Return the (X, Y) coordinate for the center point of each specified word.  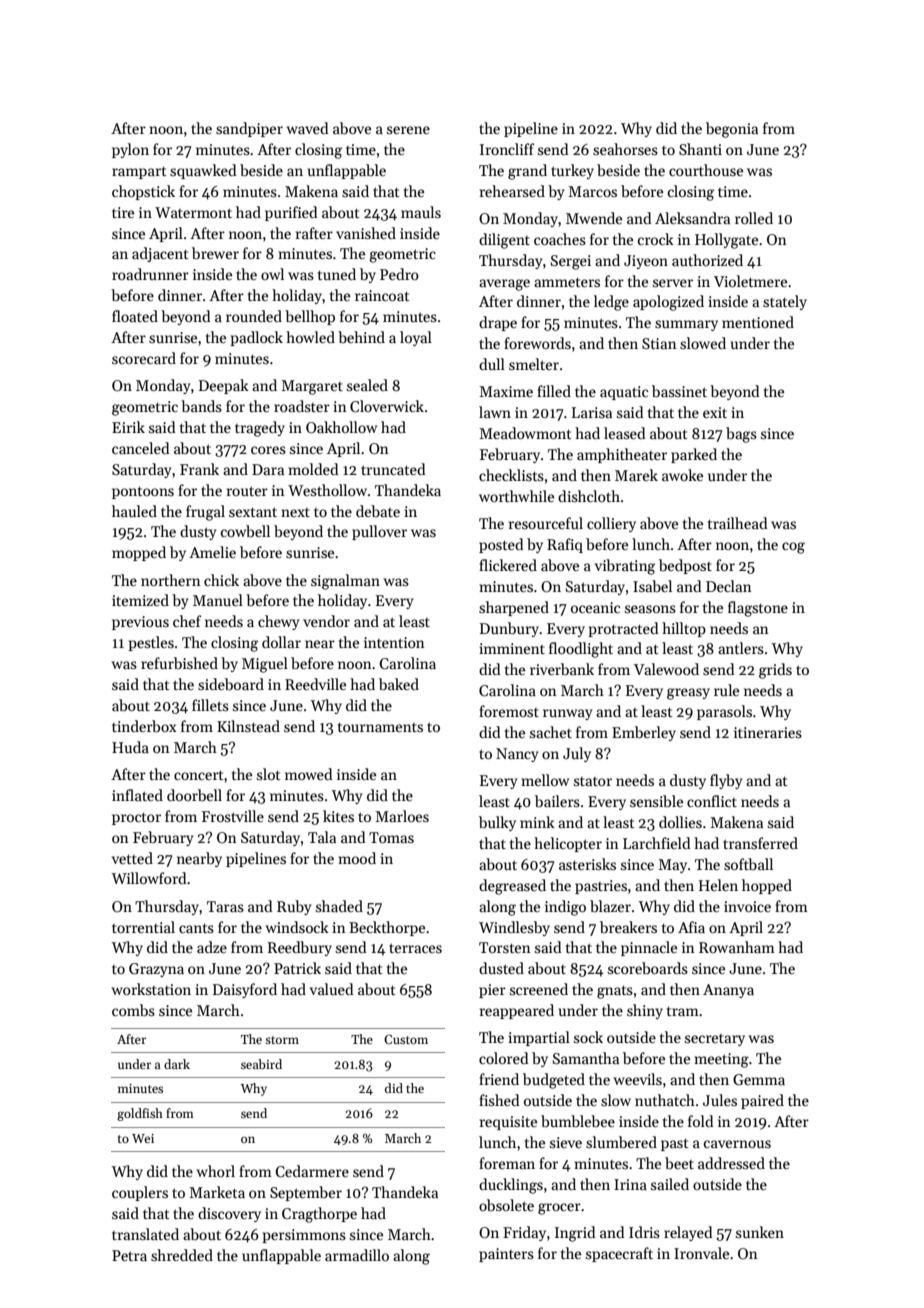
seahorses (625, 149)
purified (291, 213)
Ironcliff (507, 149)
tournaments (380, 727)
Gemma (759, 1079)
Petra (129, 1255)
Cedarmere (312, 1171)
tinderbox (144, 726)
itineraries (768, 732)
